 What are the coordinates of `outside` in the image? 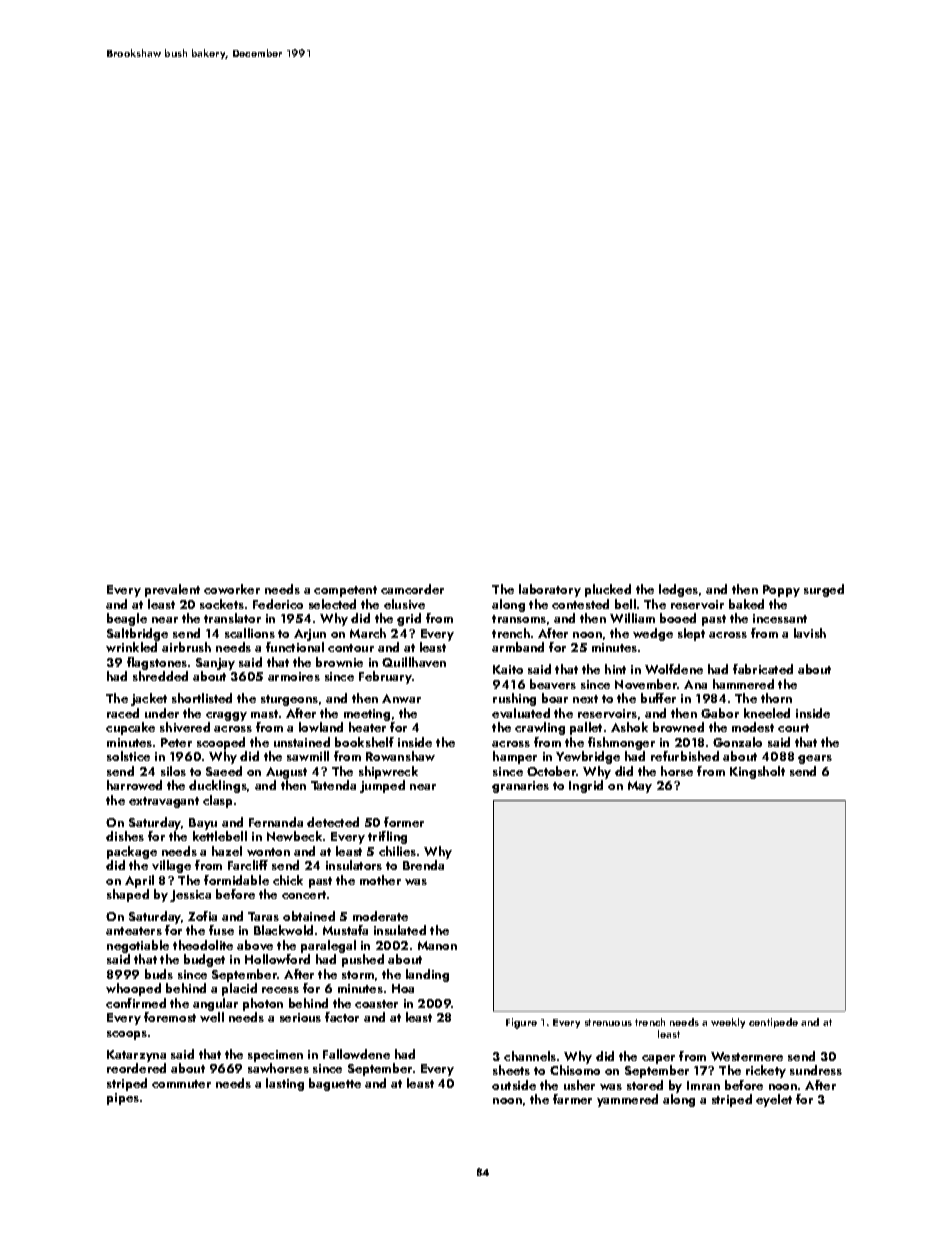 It's located at (514, 1085).
